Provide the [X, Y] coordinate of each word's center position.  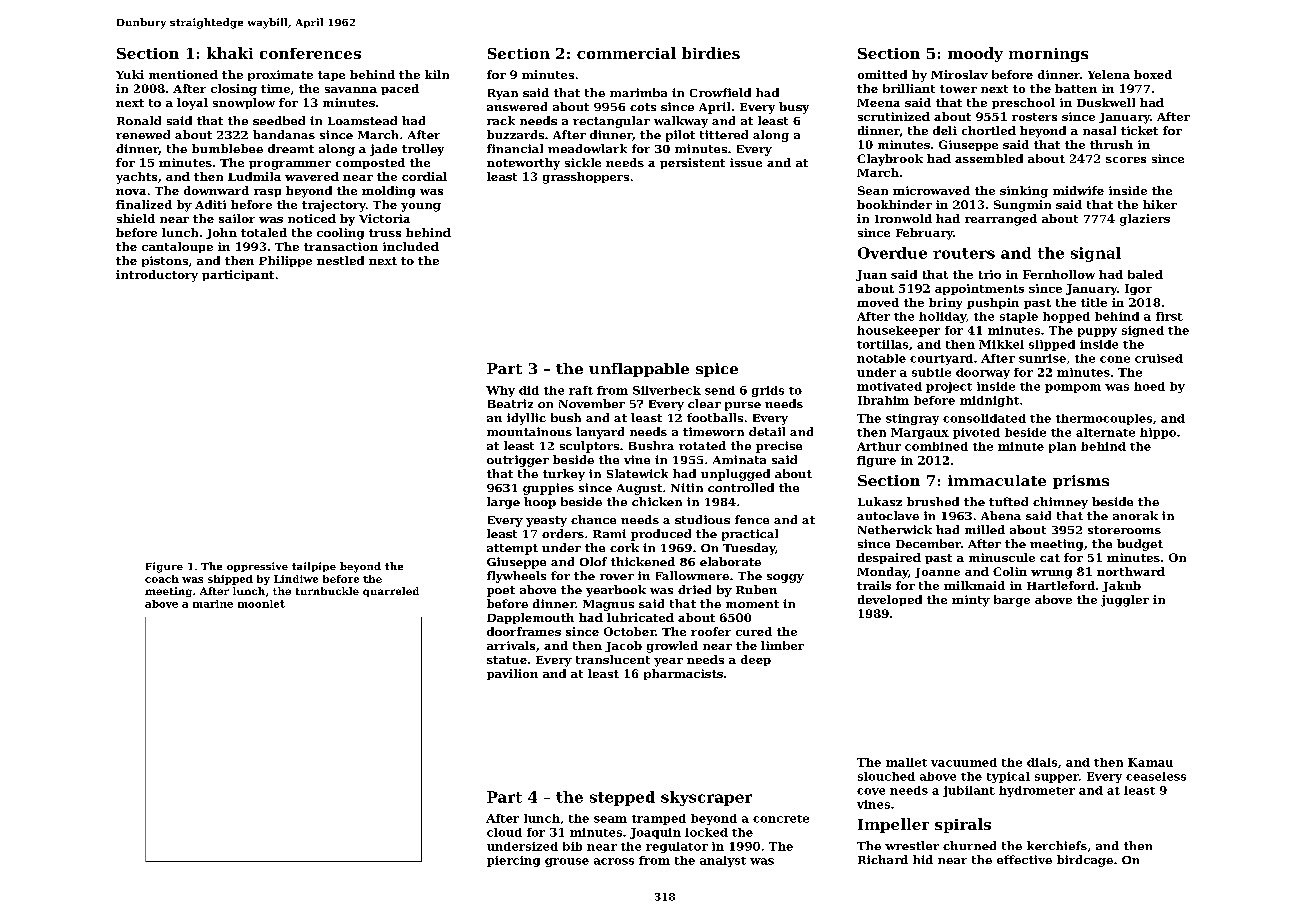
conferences [310, 53]
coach [162, 579]
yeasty [546, 521]
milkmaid [974, 585]
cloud [504, 832]
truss [385, 233]
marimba [638, 92]
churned [969, 845]
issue [746, 162]
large [503, 503]
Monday [882, 573]
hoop [540, 503]
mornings [1048, 55]
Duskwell [1106, 102]
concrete [781, 819]
